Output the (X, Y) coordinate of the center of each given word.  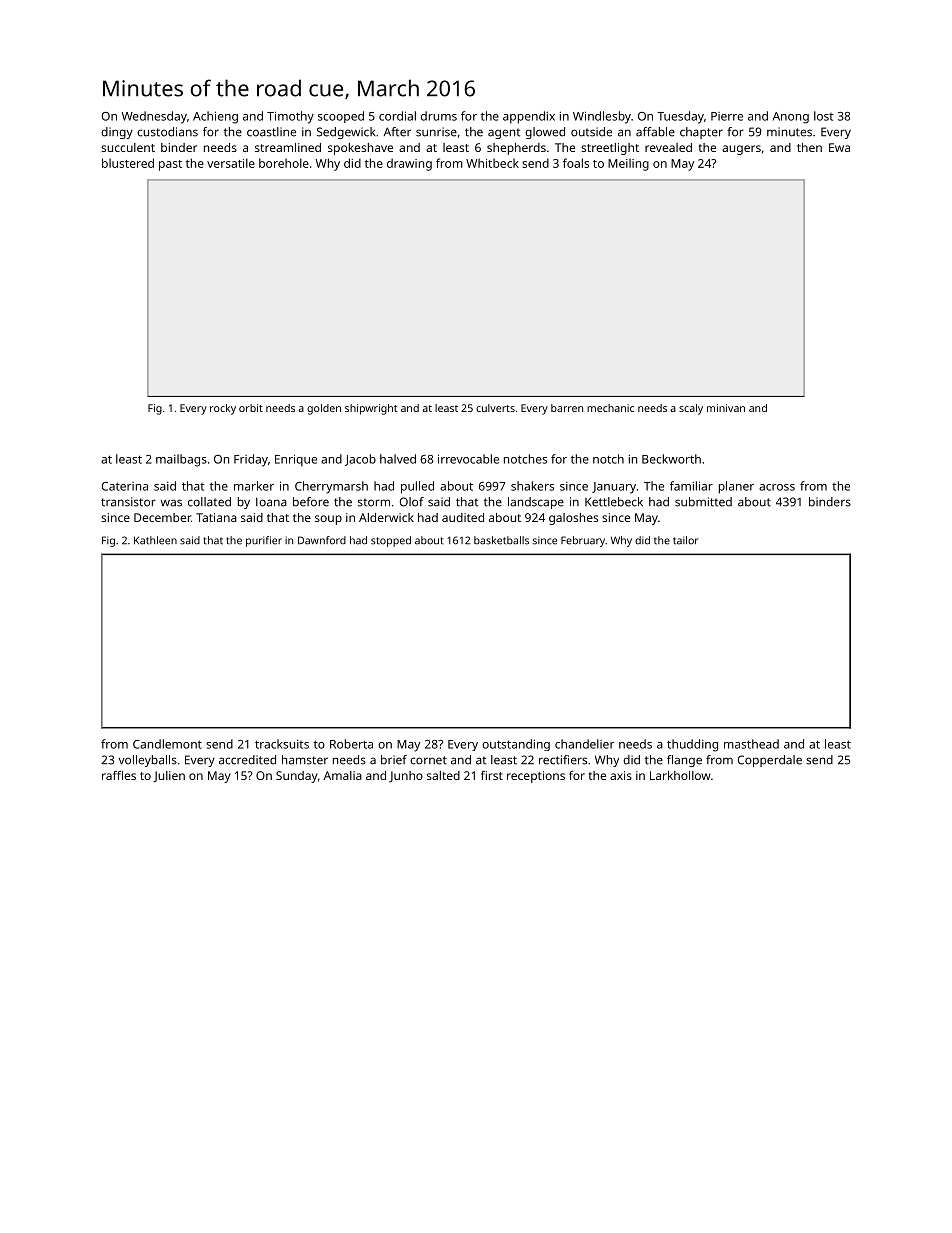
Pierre (727, 116)
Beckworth (671, 459)
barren (567, 408)
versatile (231, 163)
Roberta (351, 744)
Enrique (296, 460)
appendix (529, 117)
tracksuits (282, 744)
